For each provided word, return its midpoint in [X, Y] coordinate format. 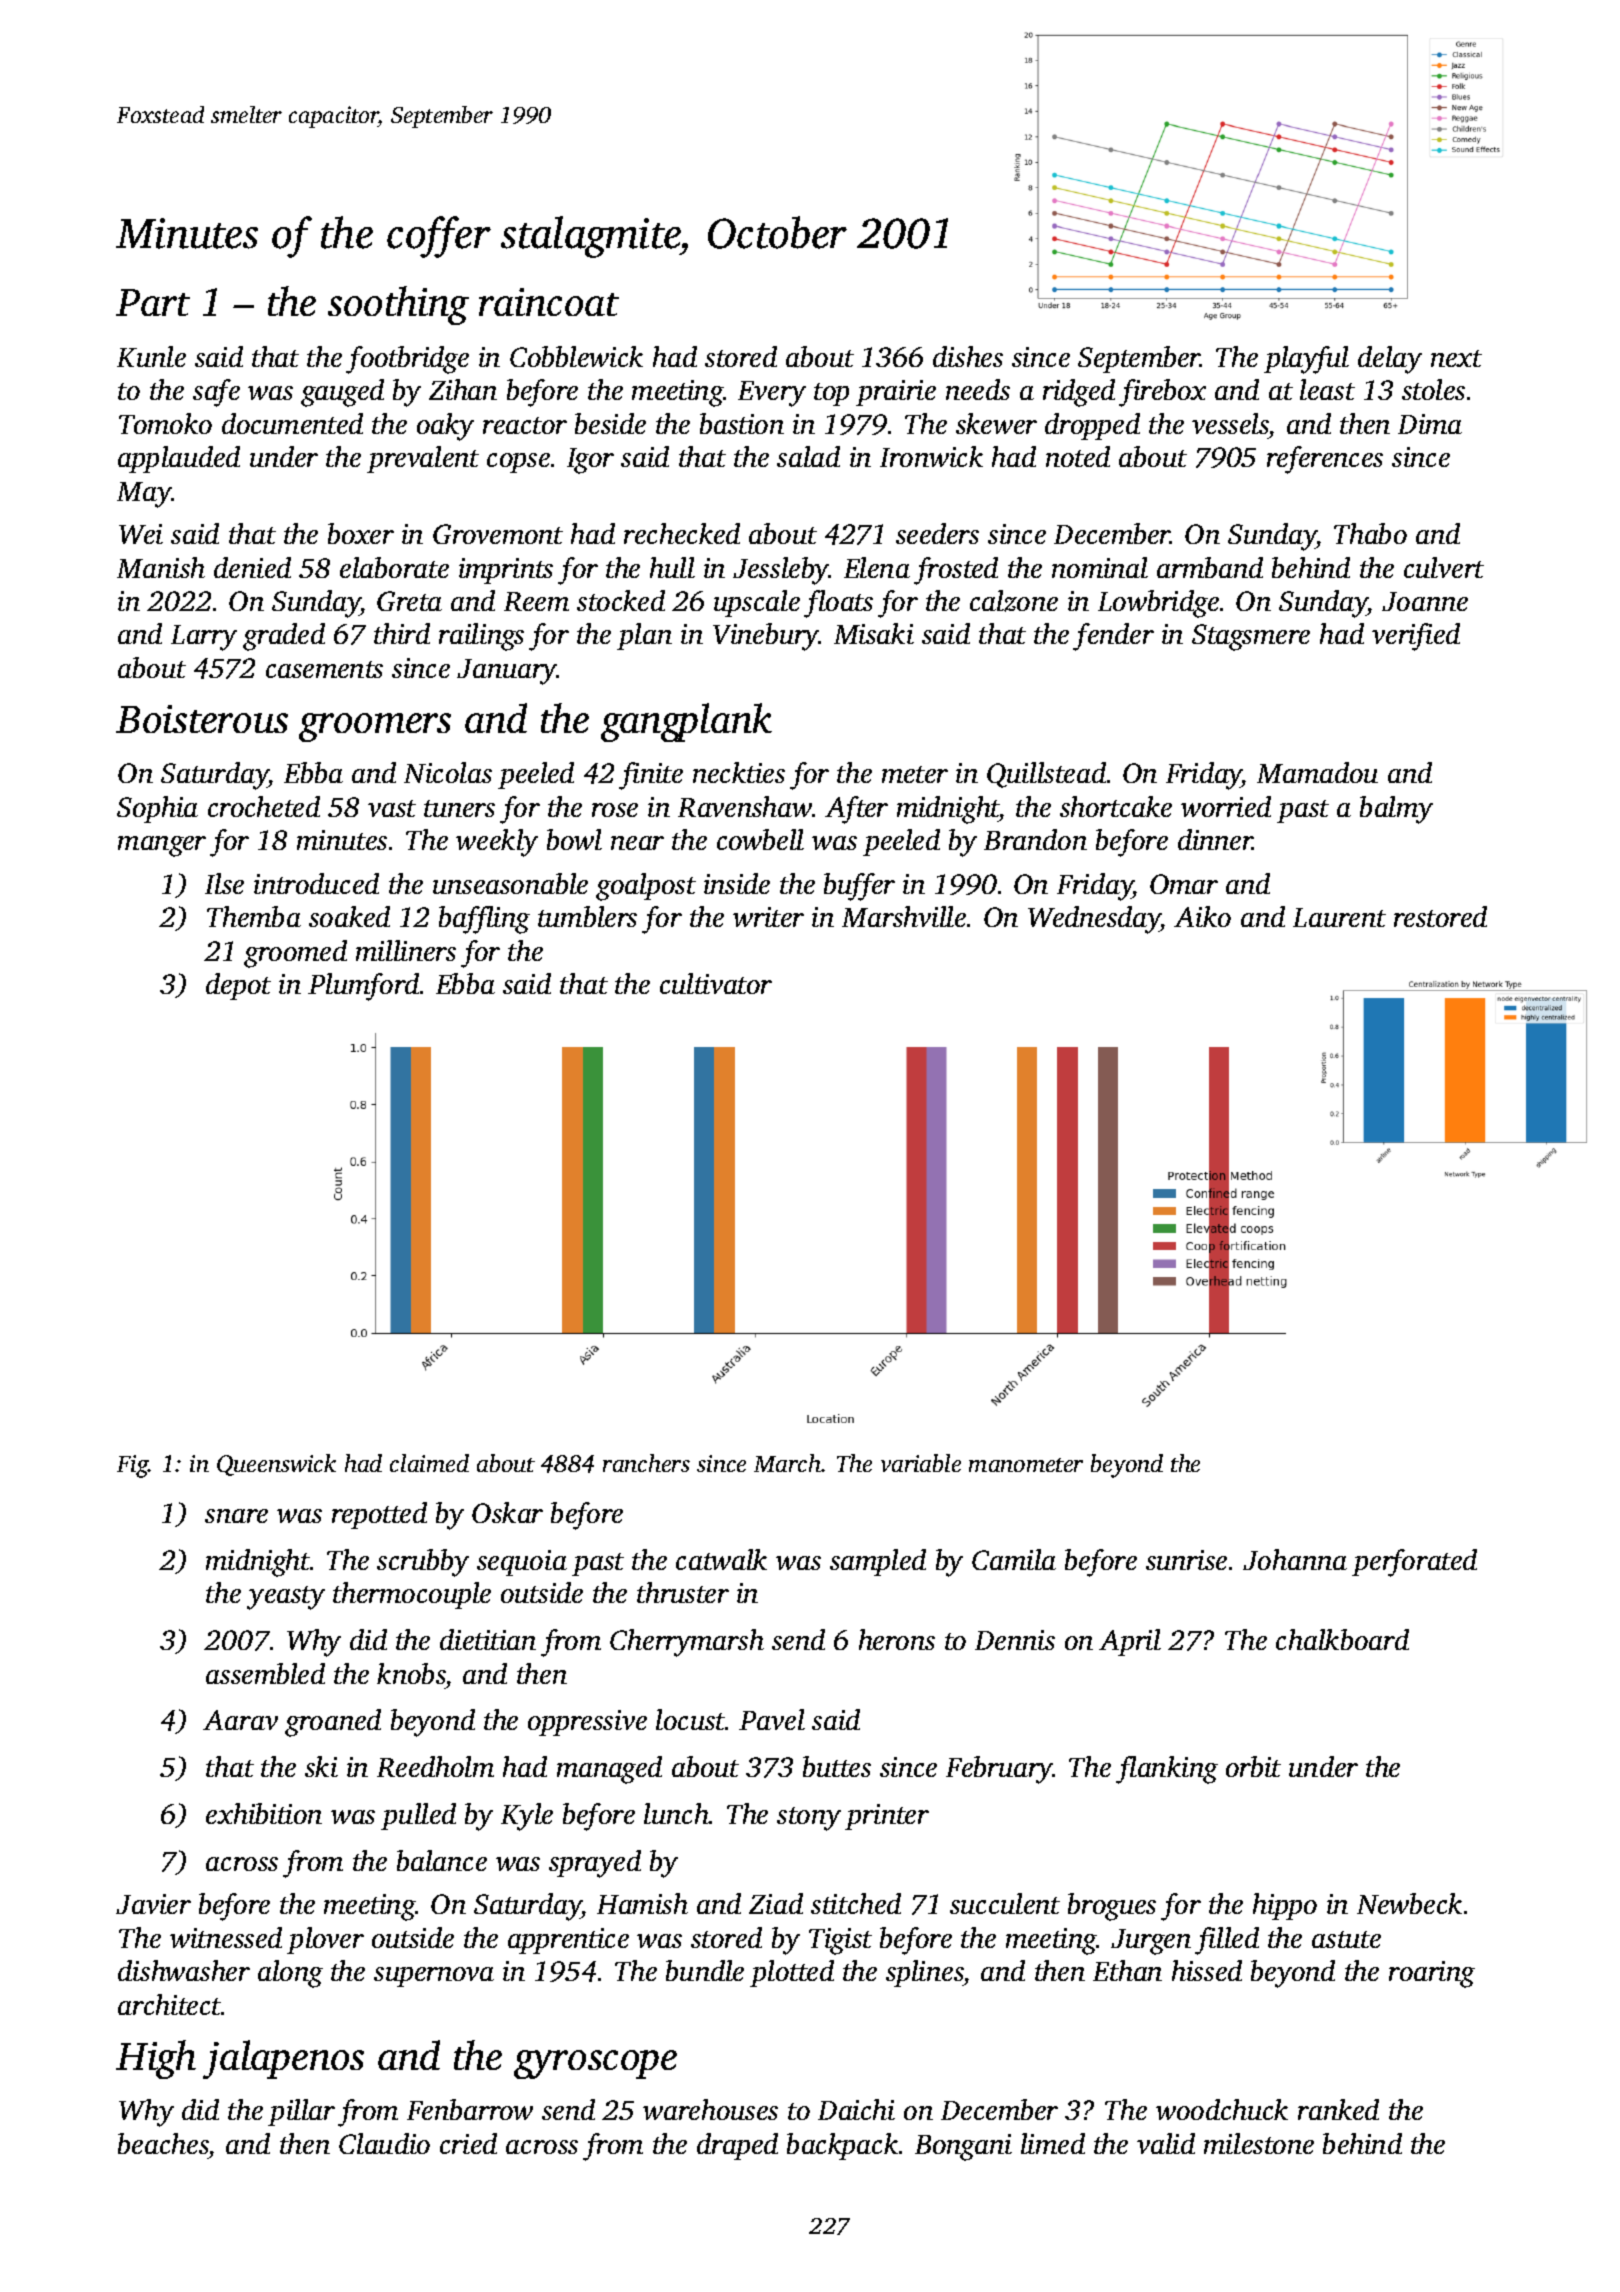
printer [887, 1817]
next [1456, 358]
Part [153, 302]
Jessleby [781, 571]
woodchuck [1222, 2109]
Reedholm [435, 1766]
